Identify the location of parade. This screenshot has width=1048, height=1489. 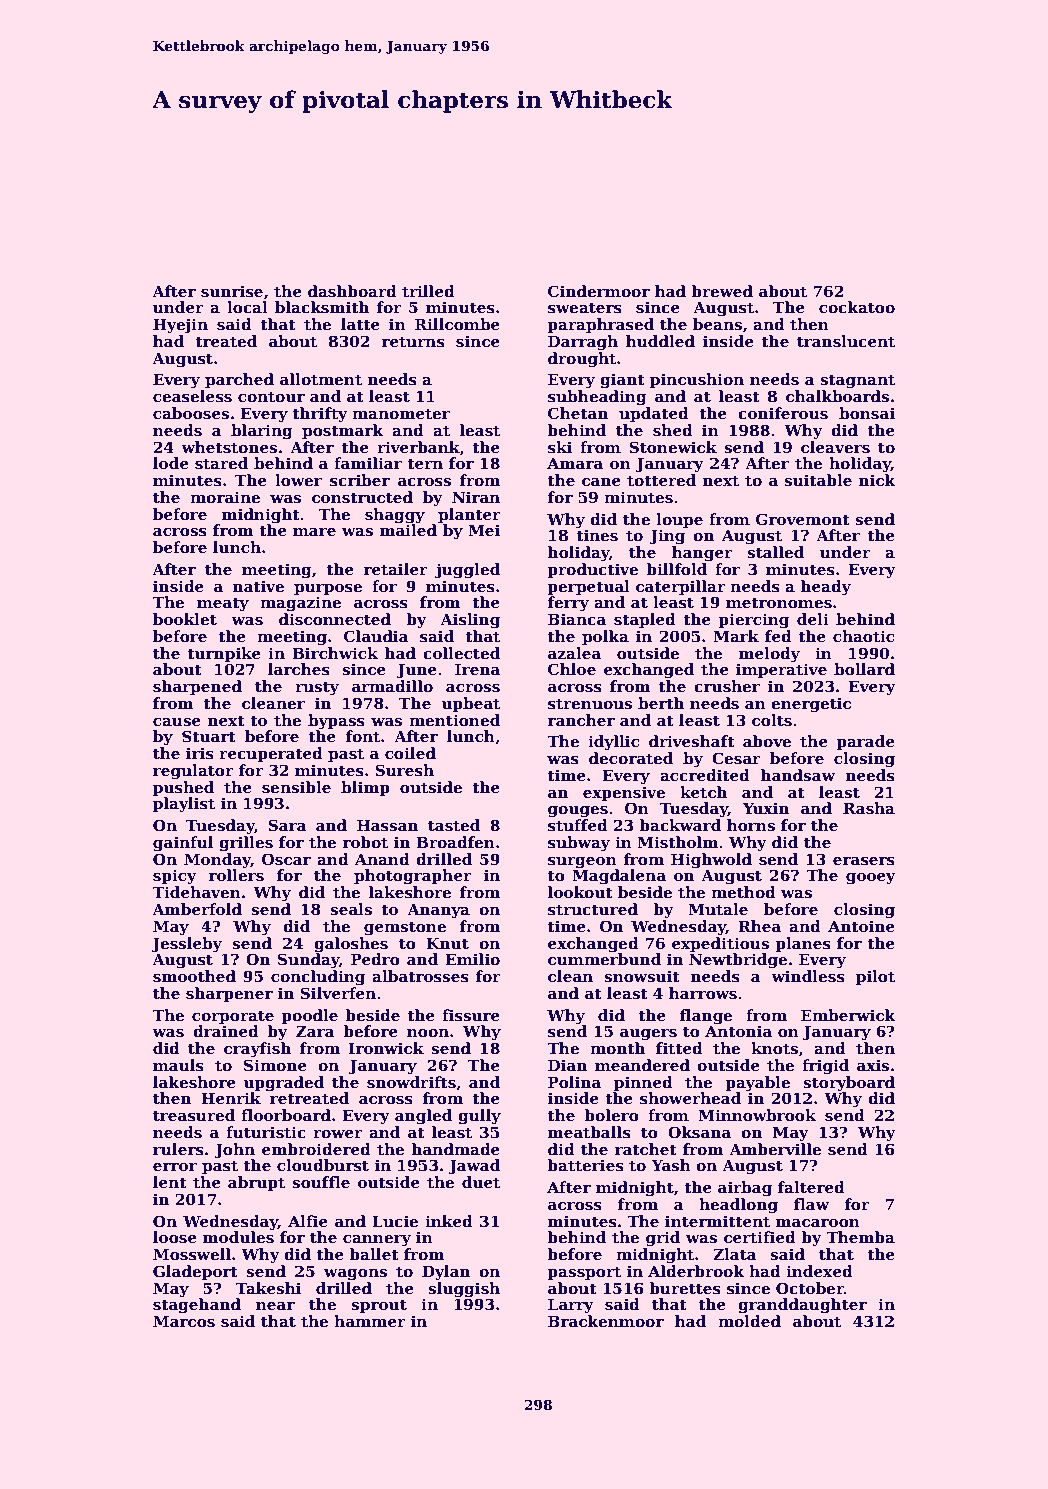
(865, 742).
